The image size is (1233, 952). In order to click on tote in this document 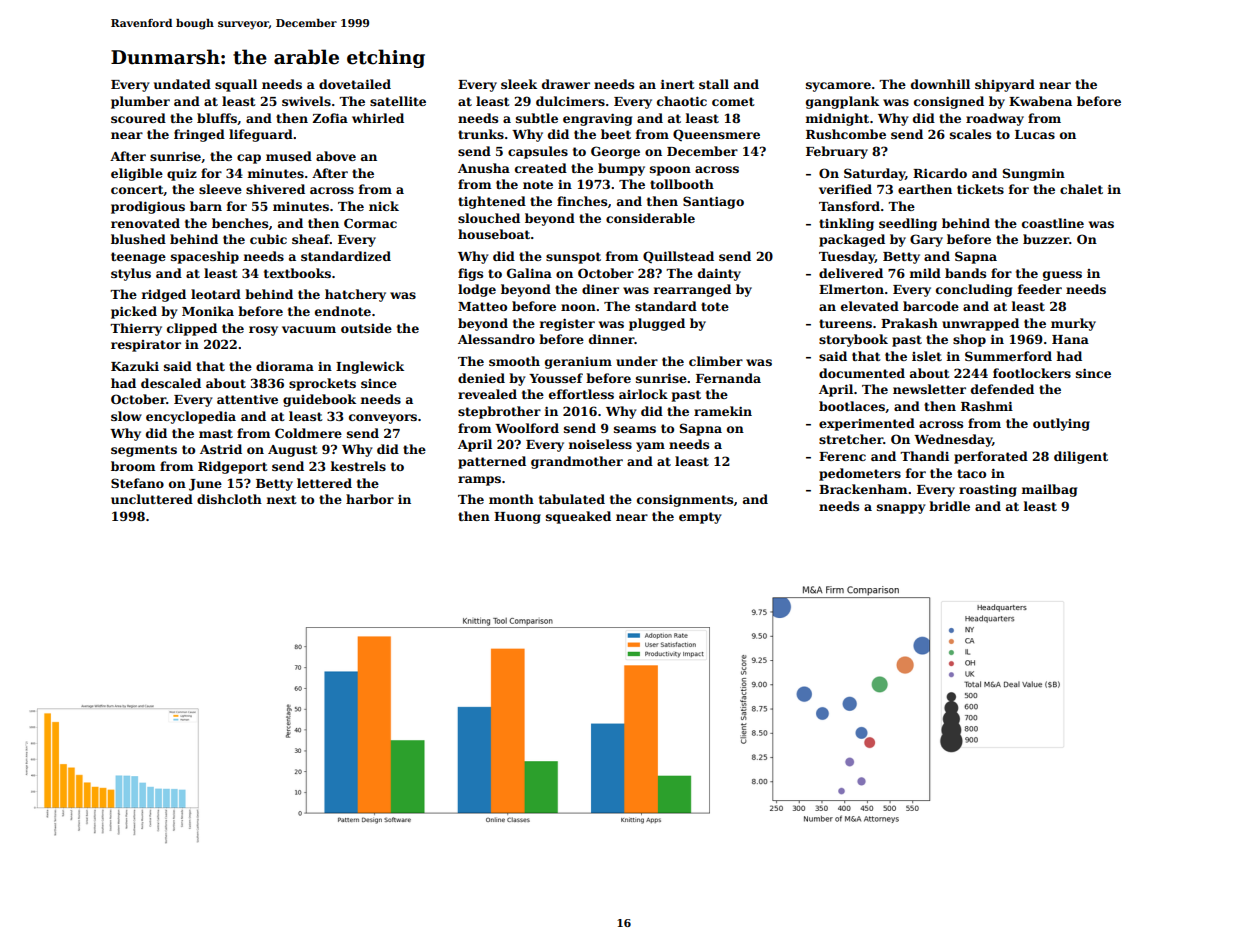, I will do `click(715, 306)`.
